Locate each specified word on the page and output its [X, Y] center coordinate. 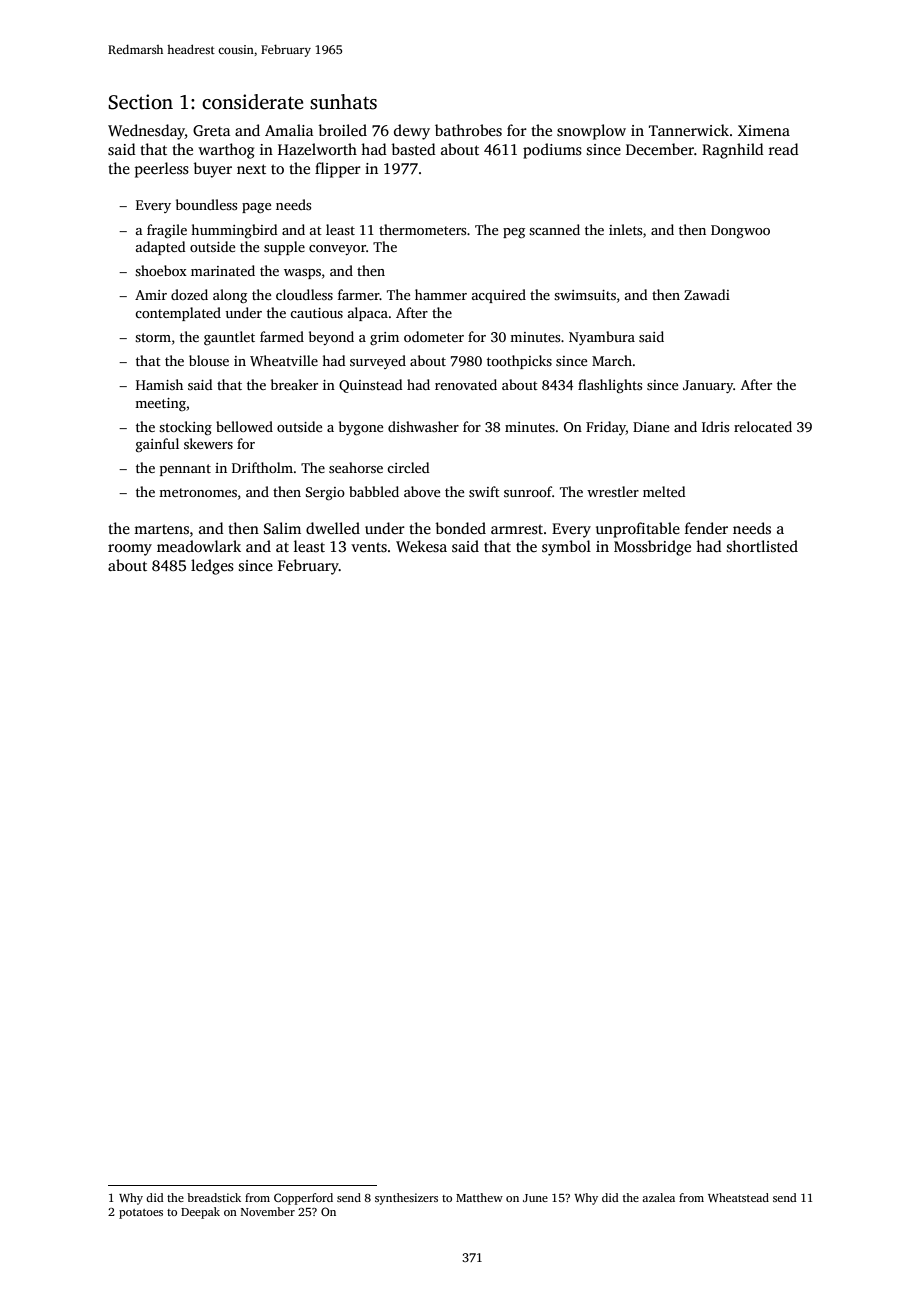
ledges [212, 567]
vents [369, 547]
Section [140, 102]
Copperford [303, 1199]
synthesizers [406, 1199]
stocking [185, 428]
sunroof [528, 491]
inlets [625, 229]
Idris [715, 426]
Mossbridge [652, 548]
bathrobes [468, 130]
